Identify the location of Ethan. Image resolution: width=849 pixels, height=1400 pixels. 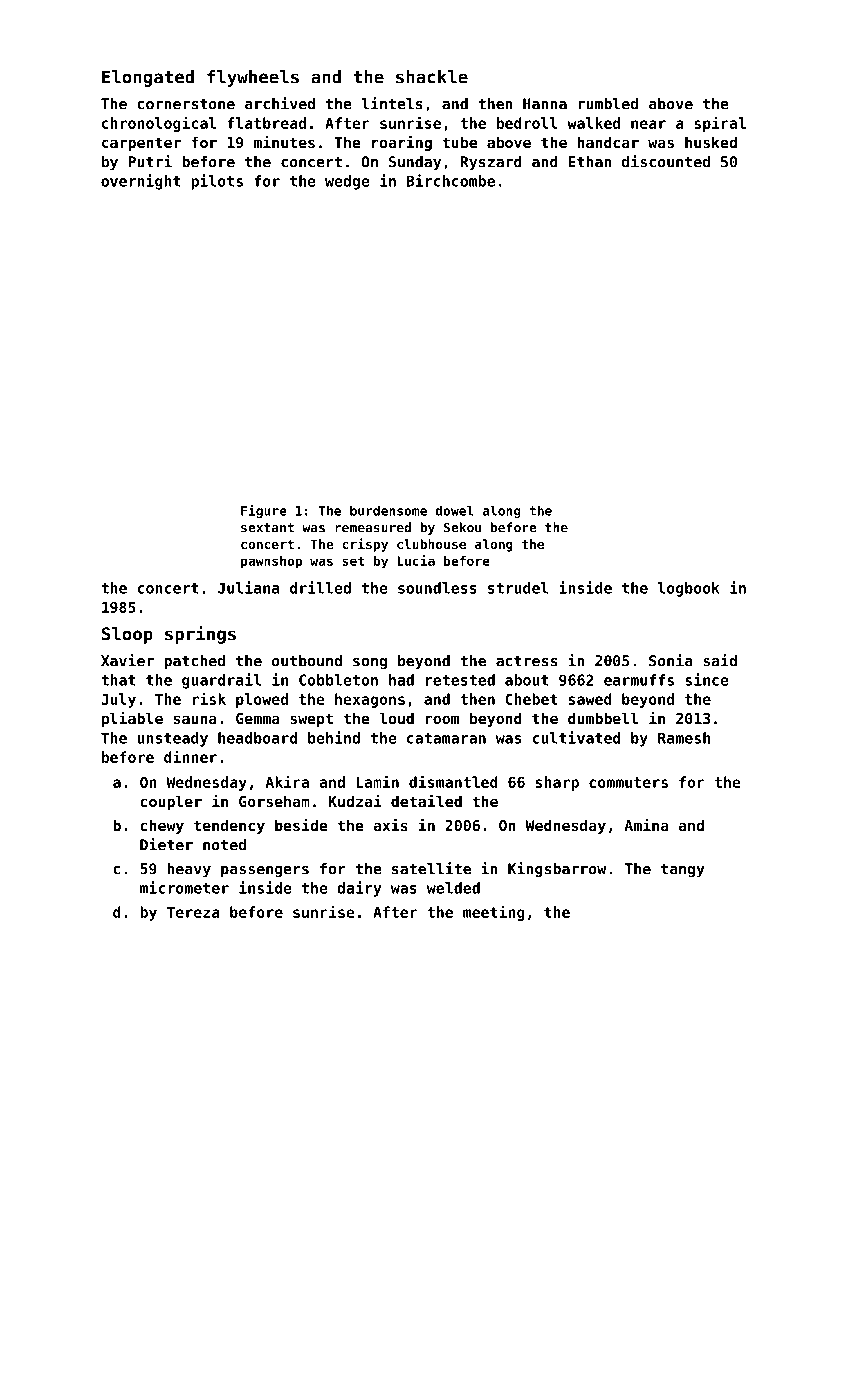
(590, 162).
